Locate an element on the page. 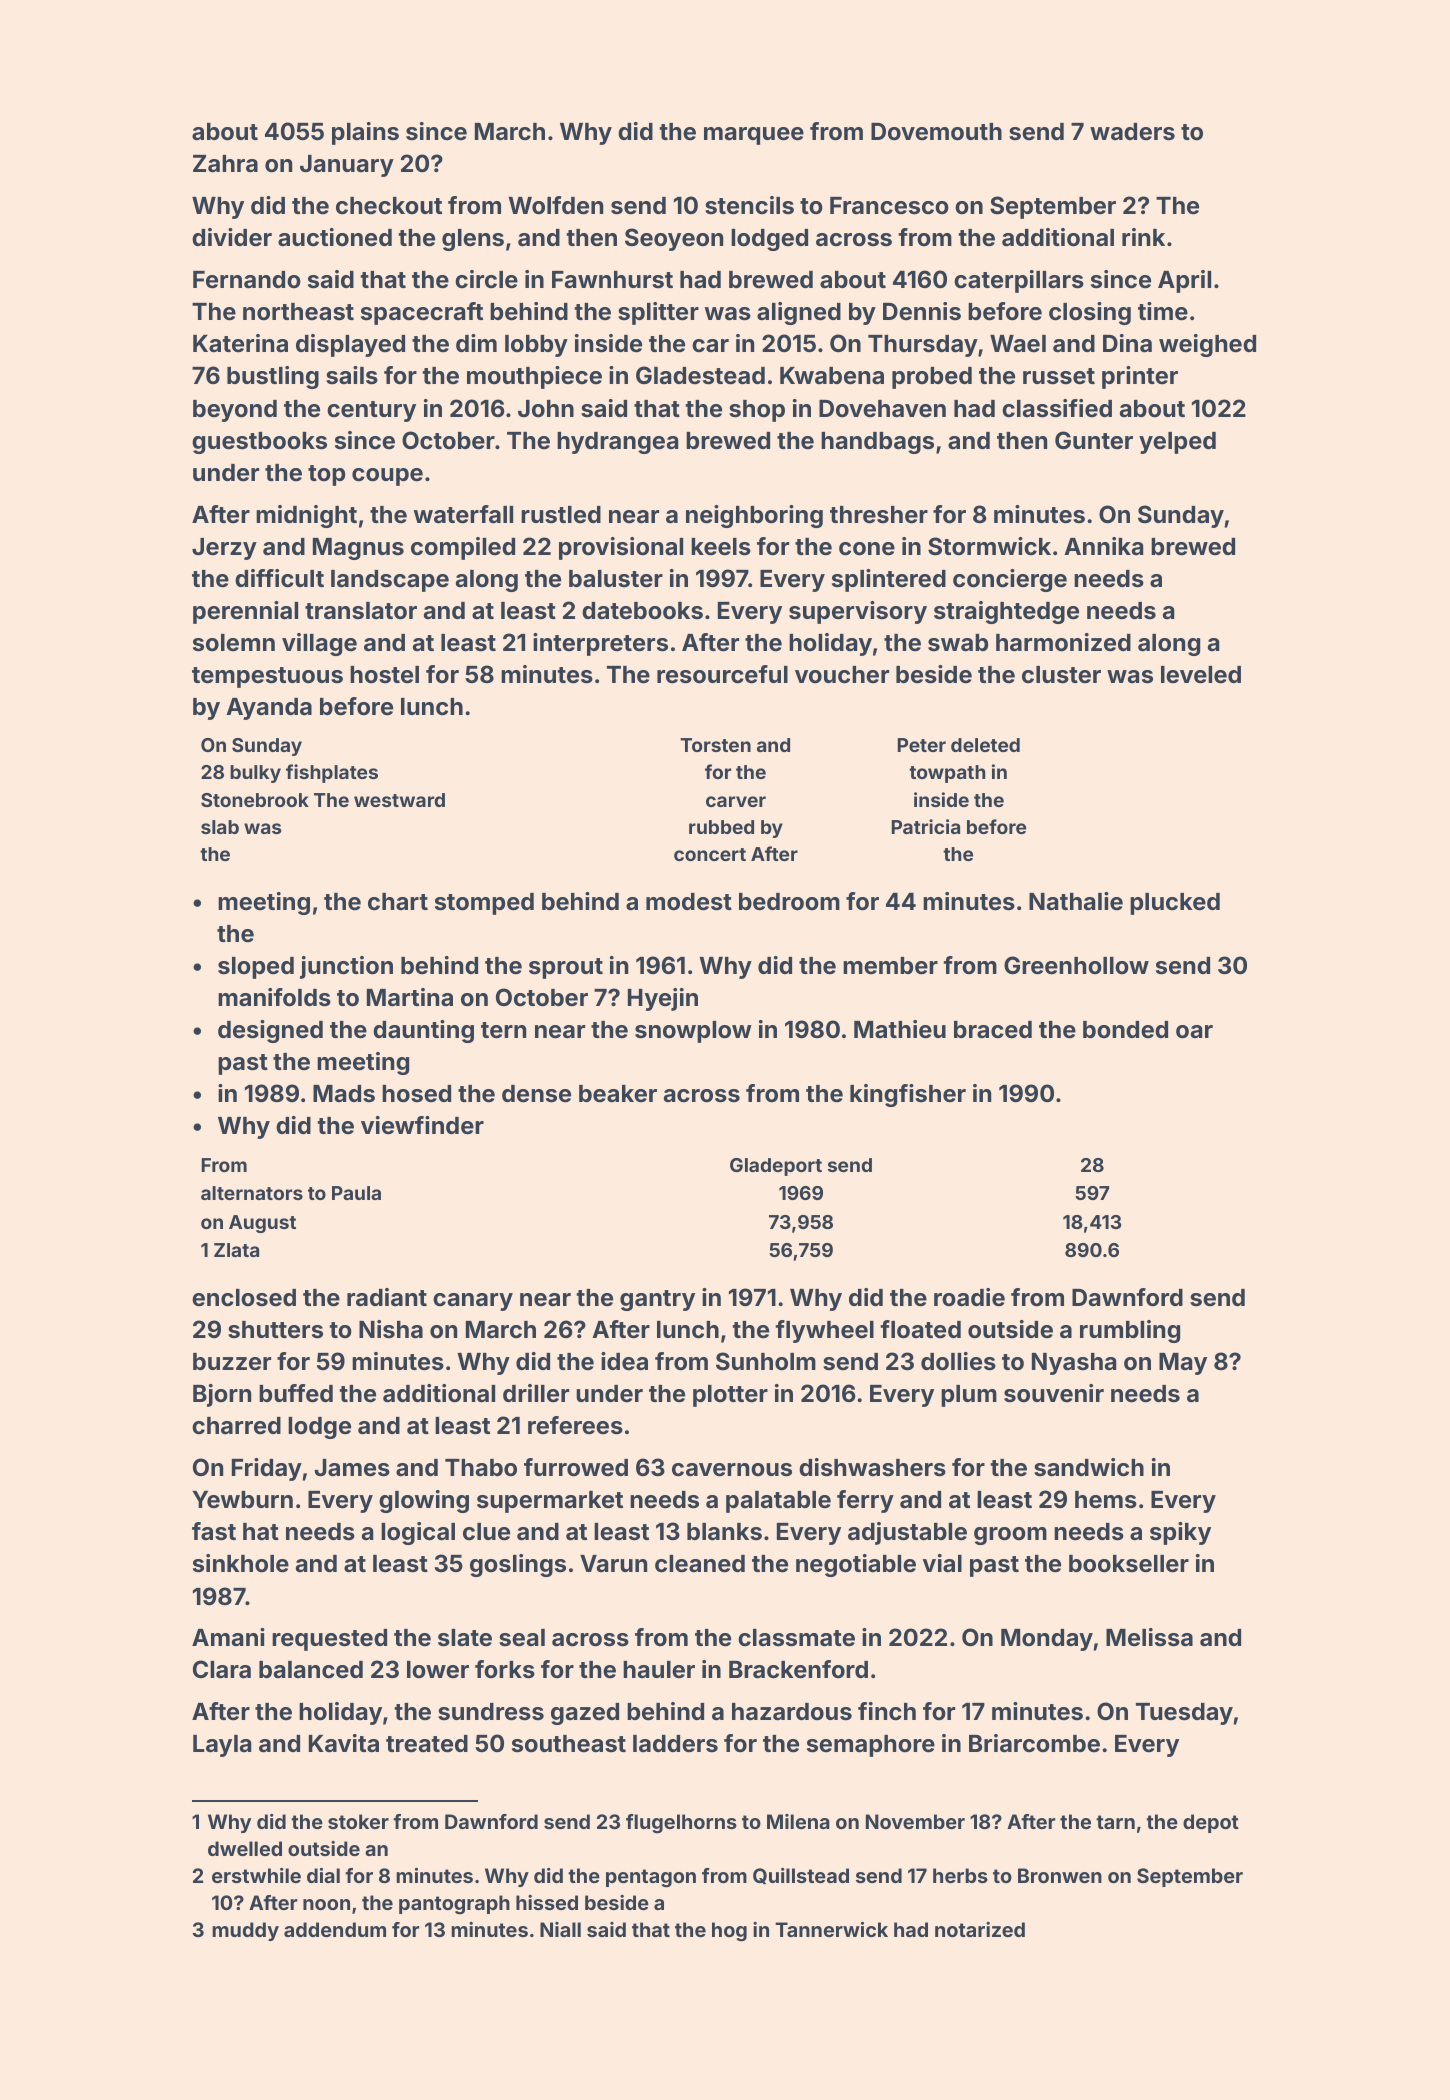 This page has width=1450, height=2100. Nisha is located at coordinates (391, 1329).
